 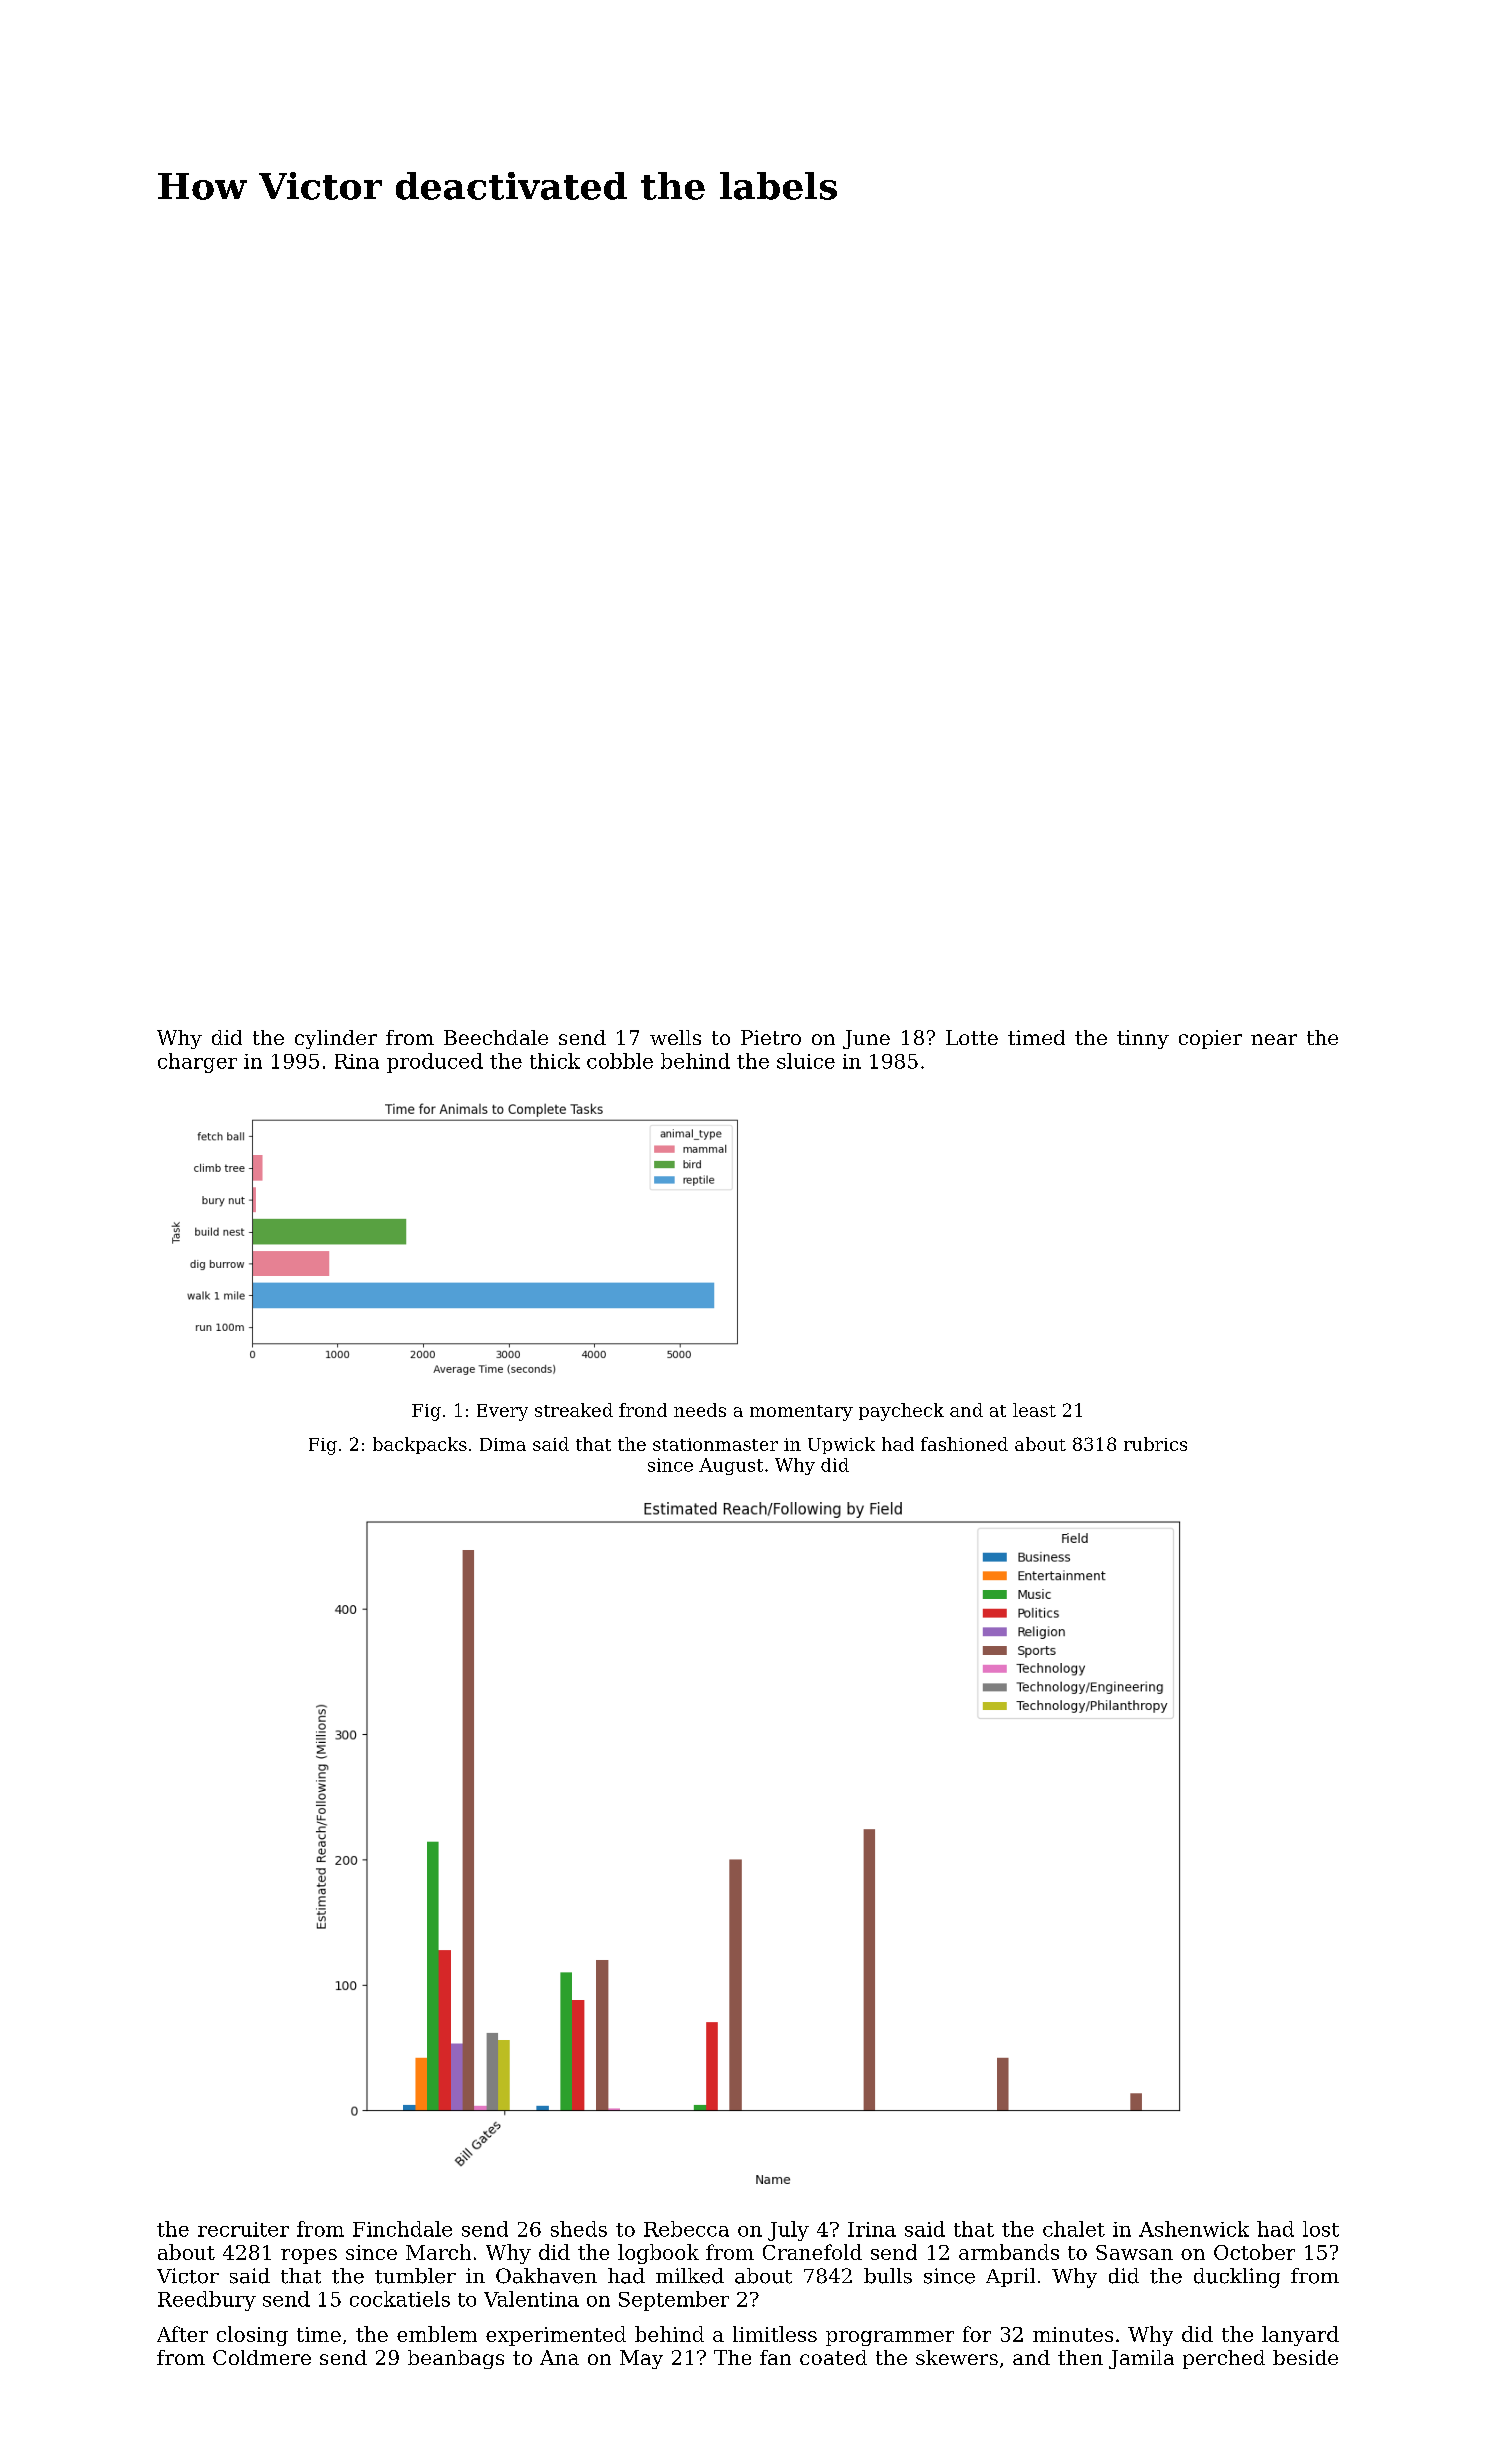 What do you see at coordinates (812, 2252) in the image?
I see `Cranefold` at bounding box center [812, 2252].
